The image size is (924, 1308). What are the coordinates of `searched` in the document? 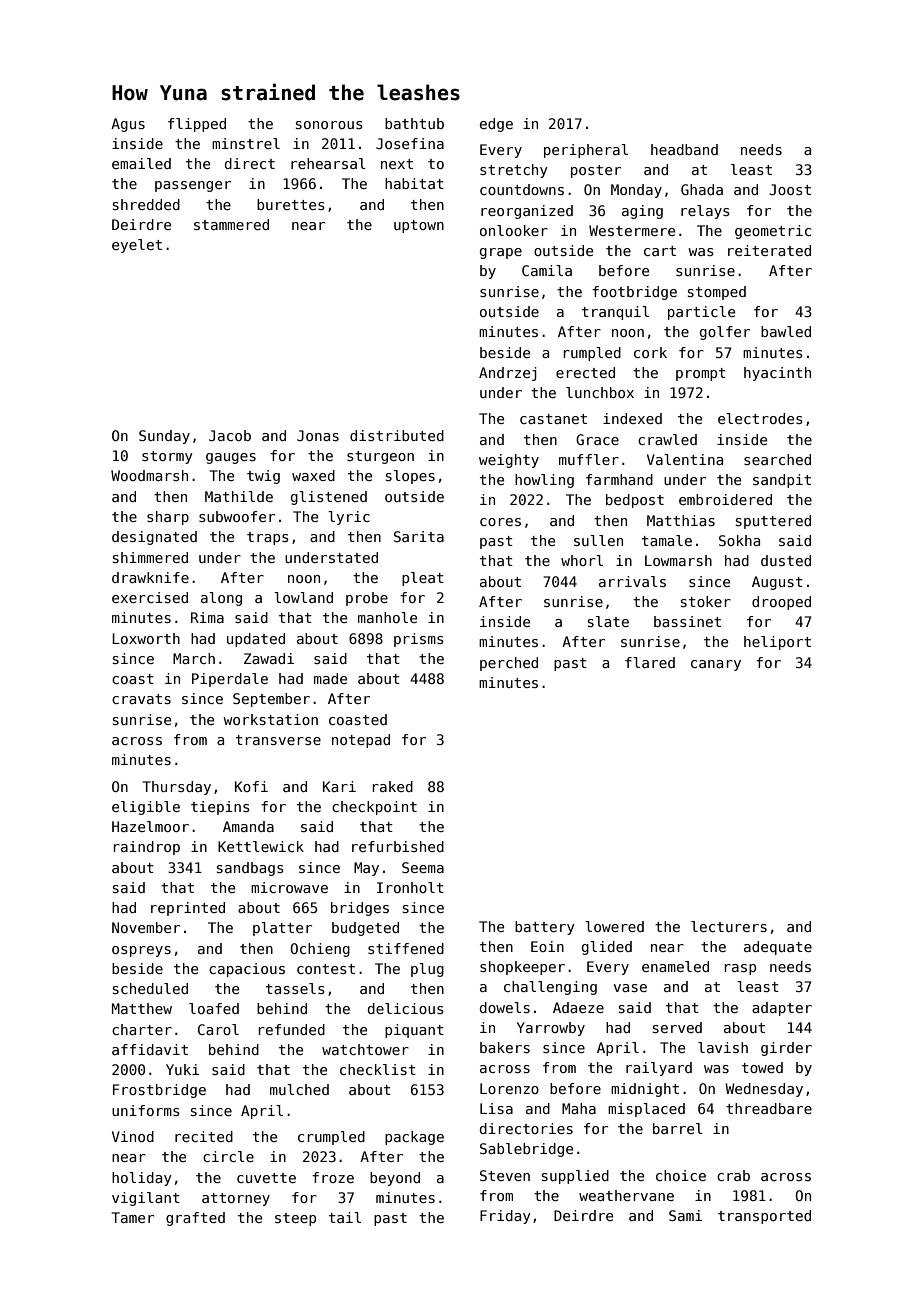 It's located at (777, 459).
